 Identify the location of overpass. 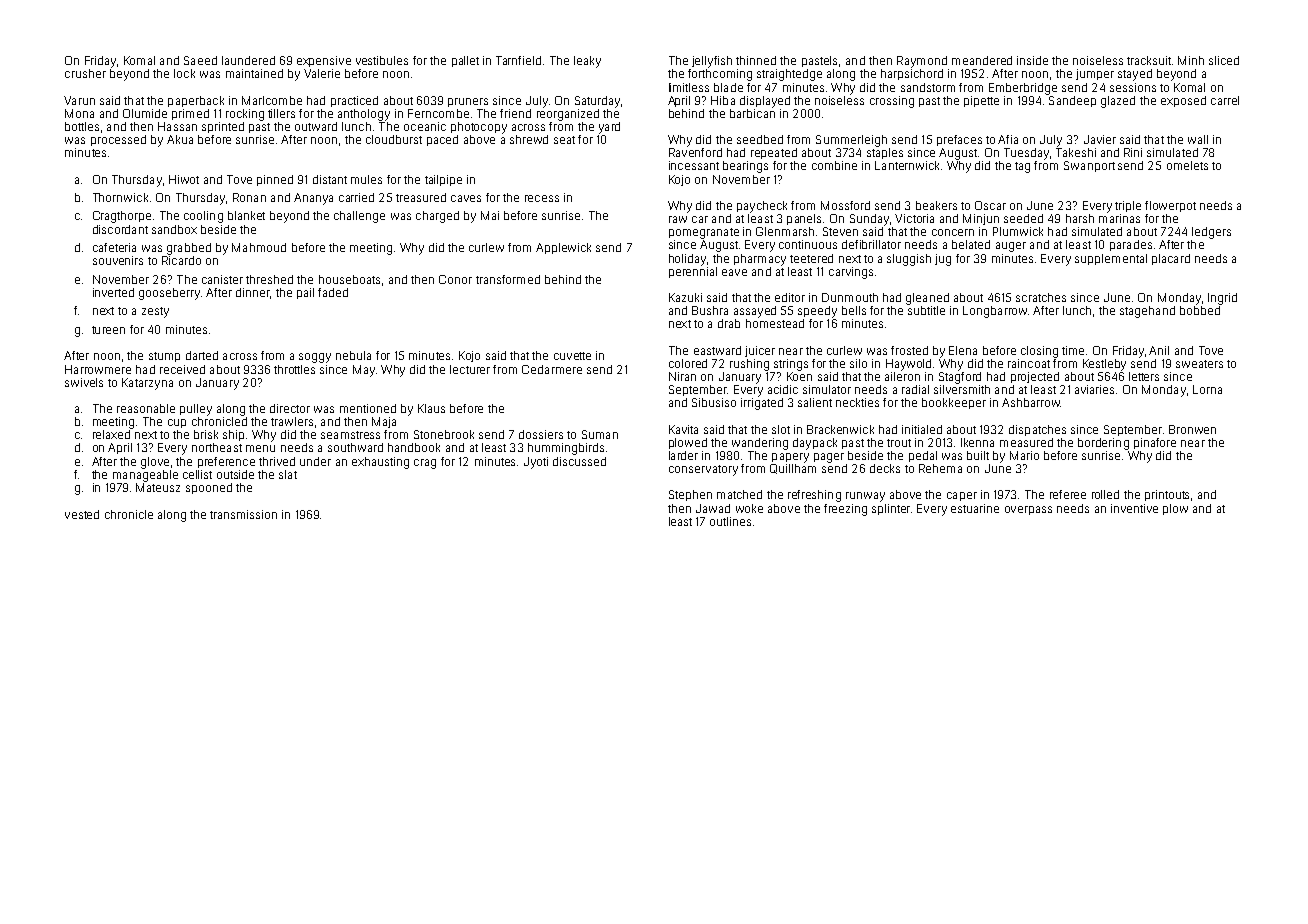
(1028, 510).
